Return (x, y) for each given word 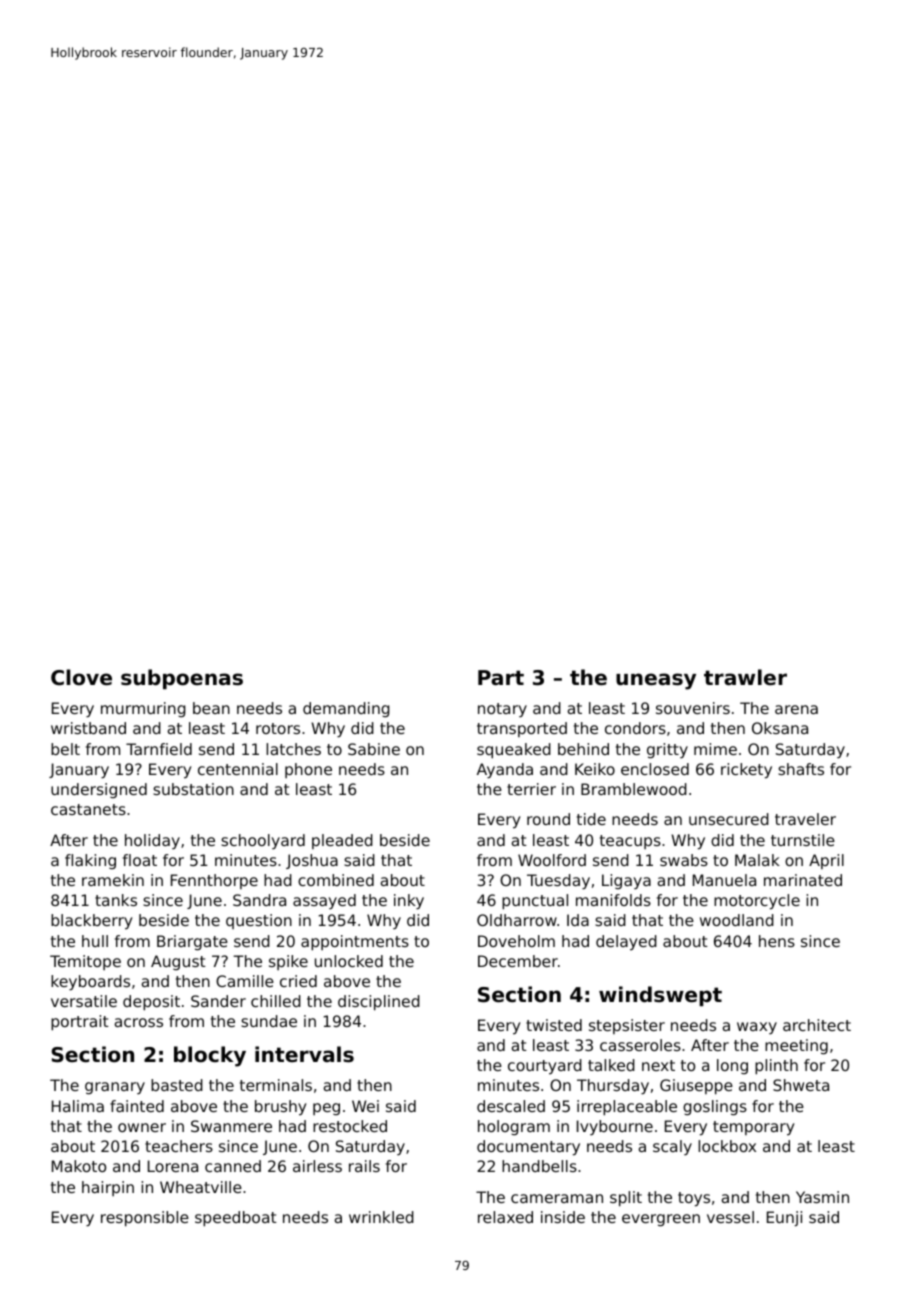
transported (522, 729)
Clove (81, 677)
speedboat (236, 1219)
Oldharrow (517, 920)
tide (591, 819)
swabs (684, 860)
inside (563, 1217)
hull (95, 941)
